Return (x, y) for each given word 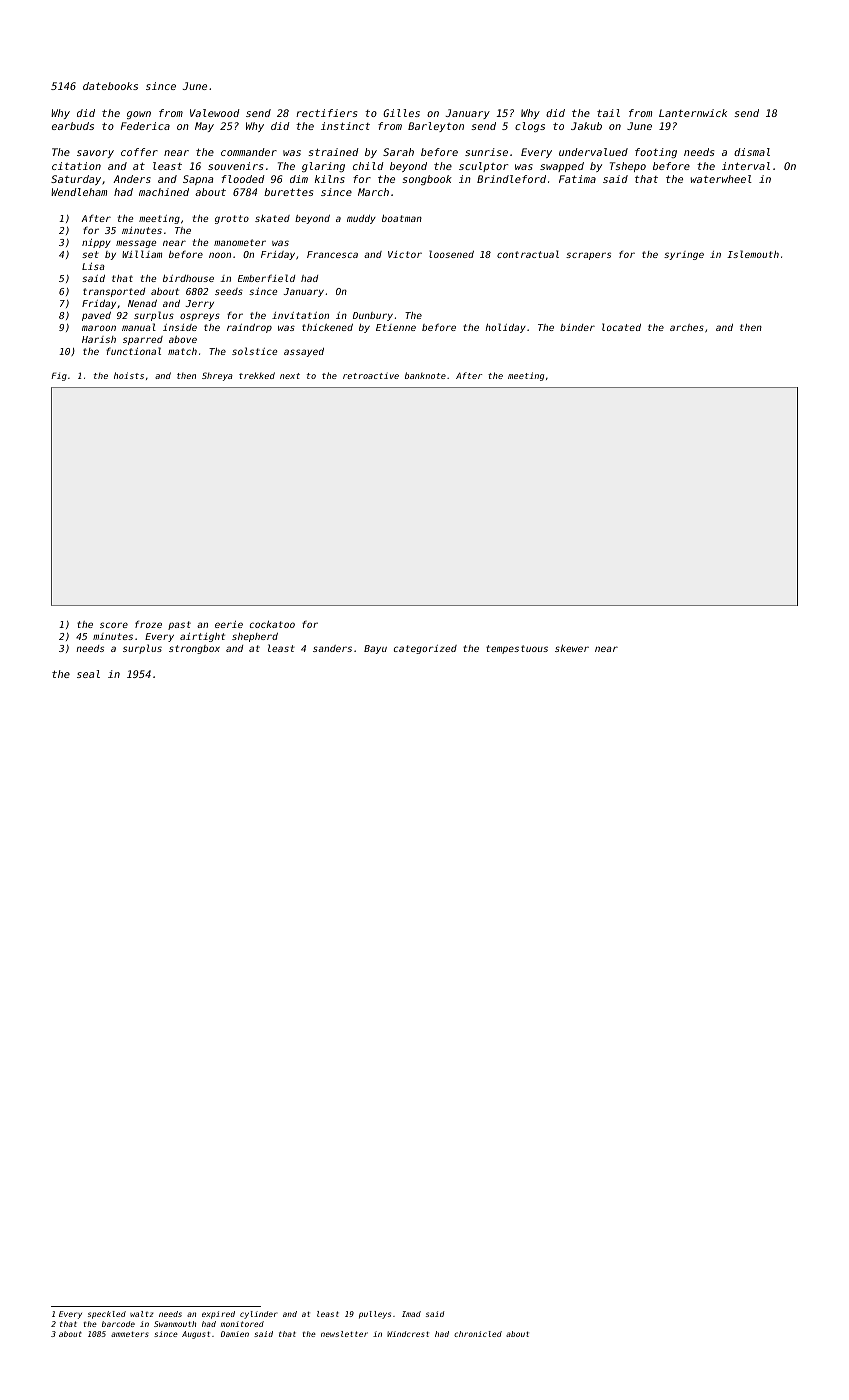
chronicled (478, 1334)
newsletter (344, 1334)
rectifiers (326, 113)
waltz (142, 1314)
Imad (411, 1314)
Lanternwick (693, 113)
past (179, 625)
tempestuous (517, 649)
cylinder (259, 1315)
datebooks (110, 86)
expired (218, 1315)
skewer (572, 648)
